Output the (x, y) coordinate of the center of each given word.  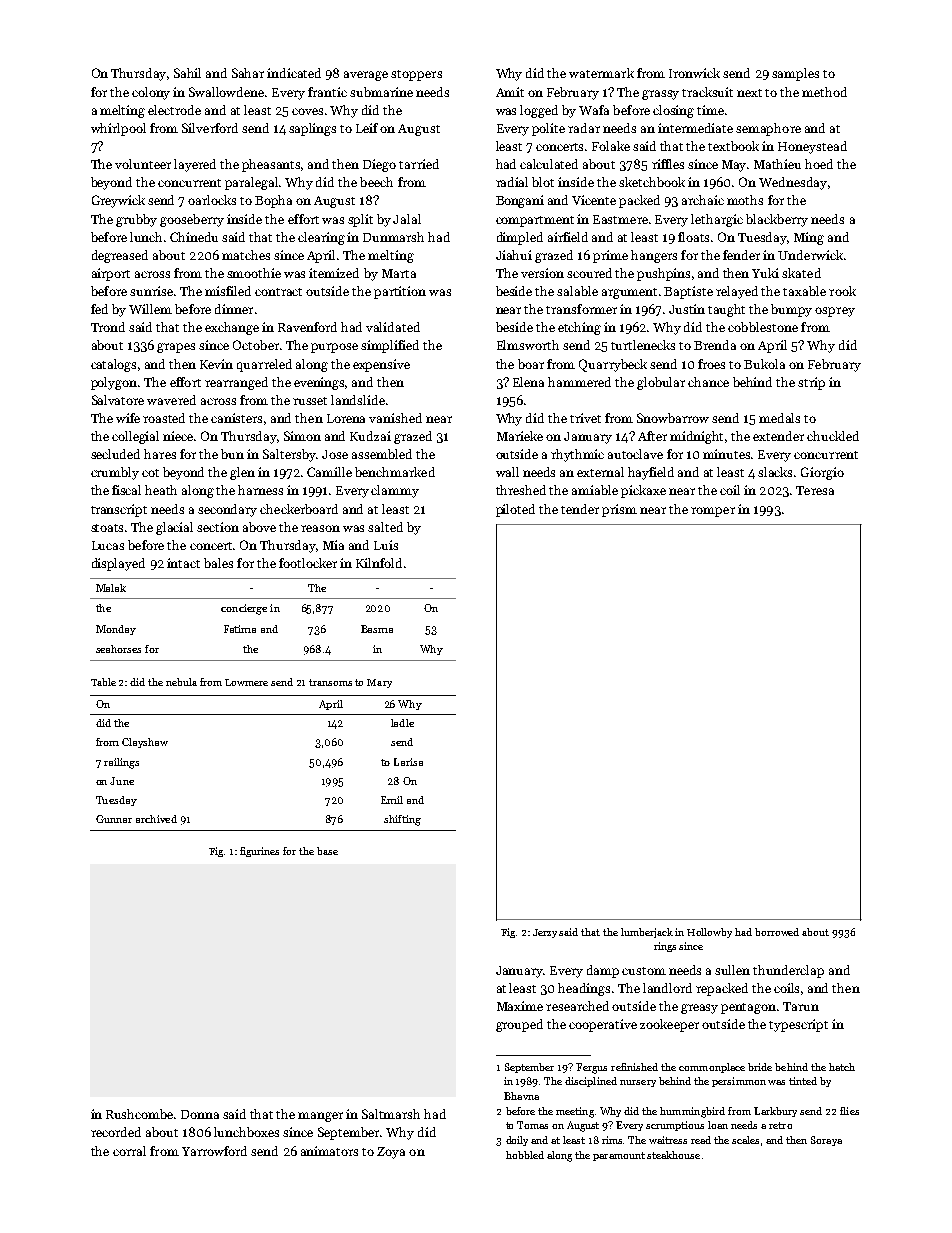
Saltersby (290, 455)
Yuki (765, 273)
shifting (402, 820)
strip (811, 383)
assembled (382, 454)
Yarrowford (214, 1151)
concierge (244, 609)
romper (713, 512)
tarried (419, 164)
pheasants (272, 165)
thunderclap (788, 971)
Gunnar (114, 819)
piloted (515, 510)
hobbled (525, 1155)
